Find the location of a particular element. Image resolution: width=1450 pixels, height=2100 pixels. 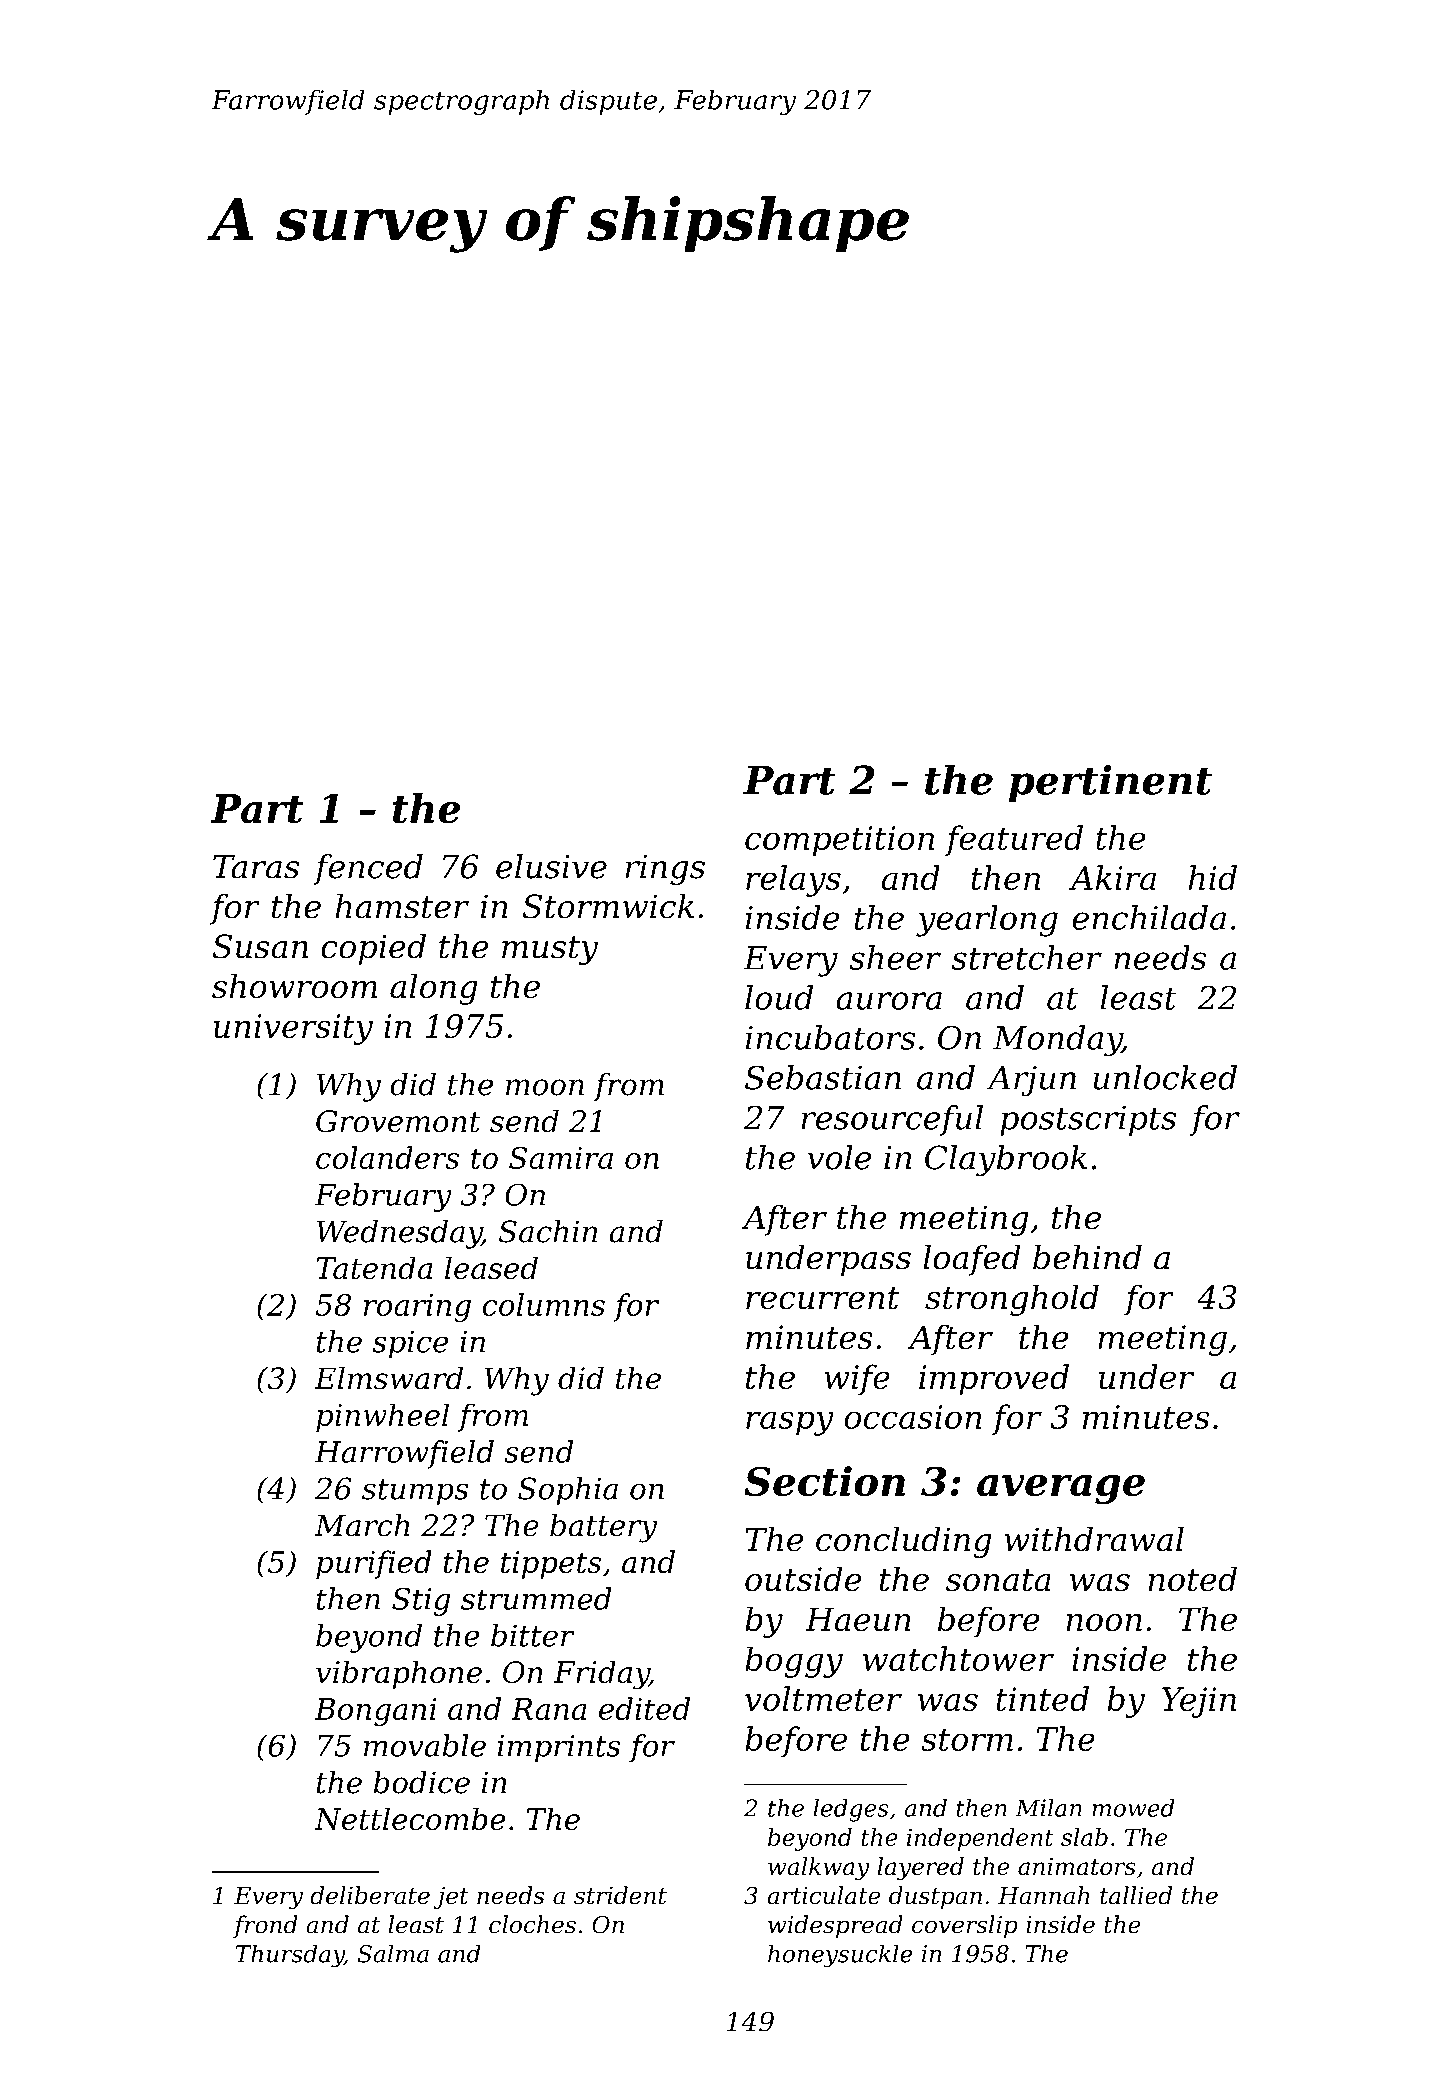

loafed is located at coordinates (972, 1260).
